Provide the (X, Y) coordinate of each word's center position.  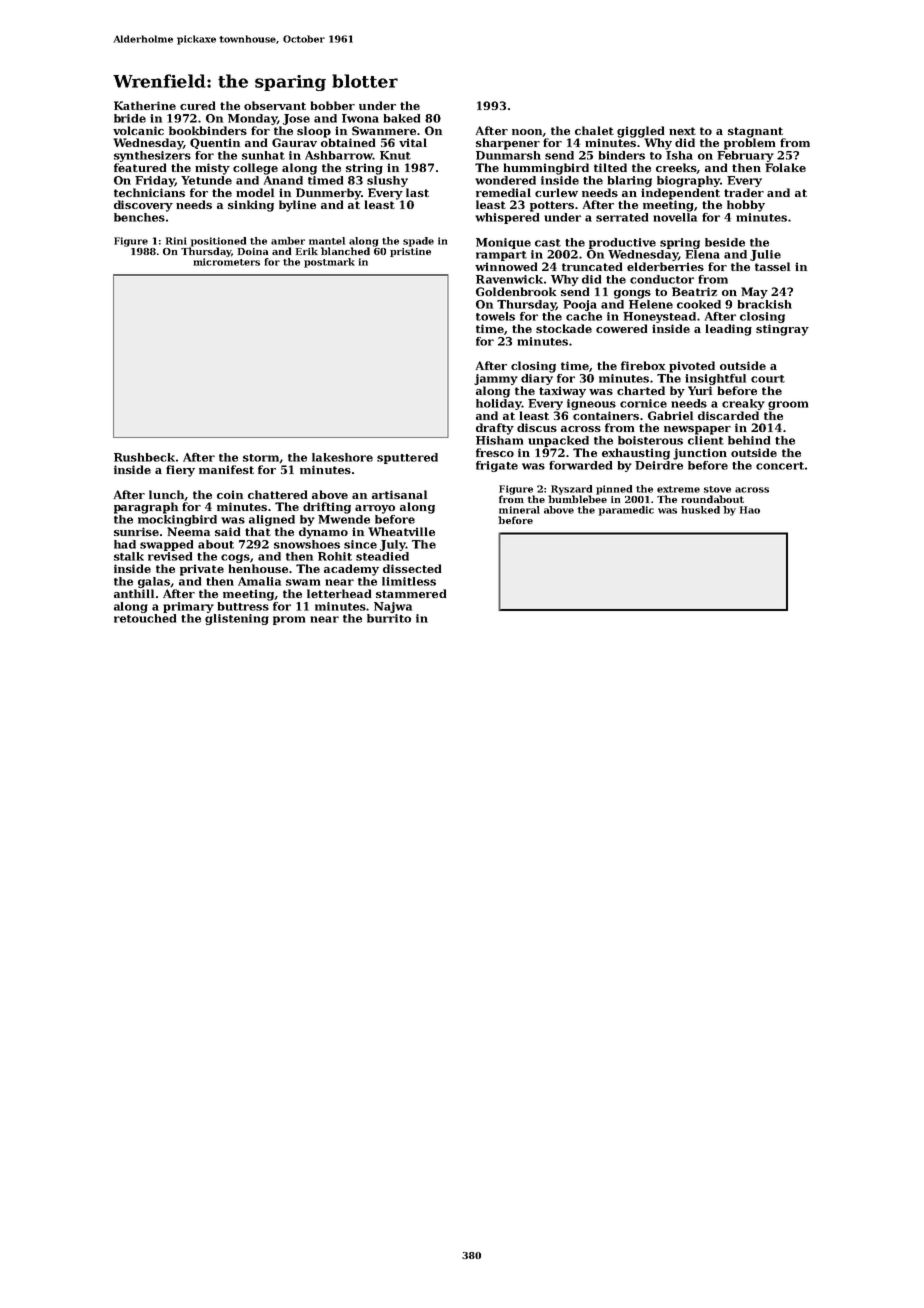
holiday (499, 404)
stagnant (755, 132)
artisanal (399, 494)
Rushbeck (144, 457)
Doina (253, 251)
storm (261, 458)
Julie (765, 255)
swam (303, 582)
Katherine (145, 105)
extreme (678, 489)
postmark (329, 263)
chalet (594, 130)
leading (728, 330)
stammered (411, 593)
